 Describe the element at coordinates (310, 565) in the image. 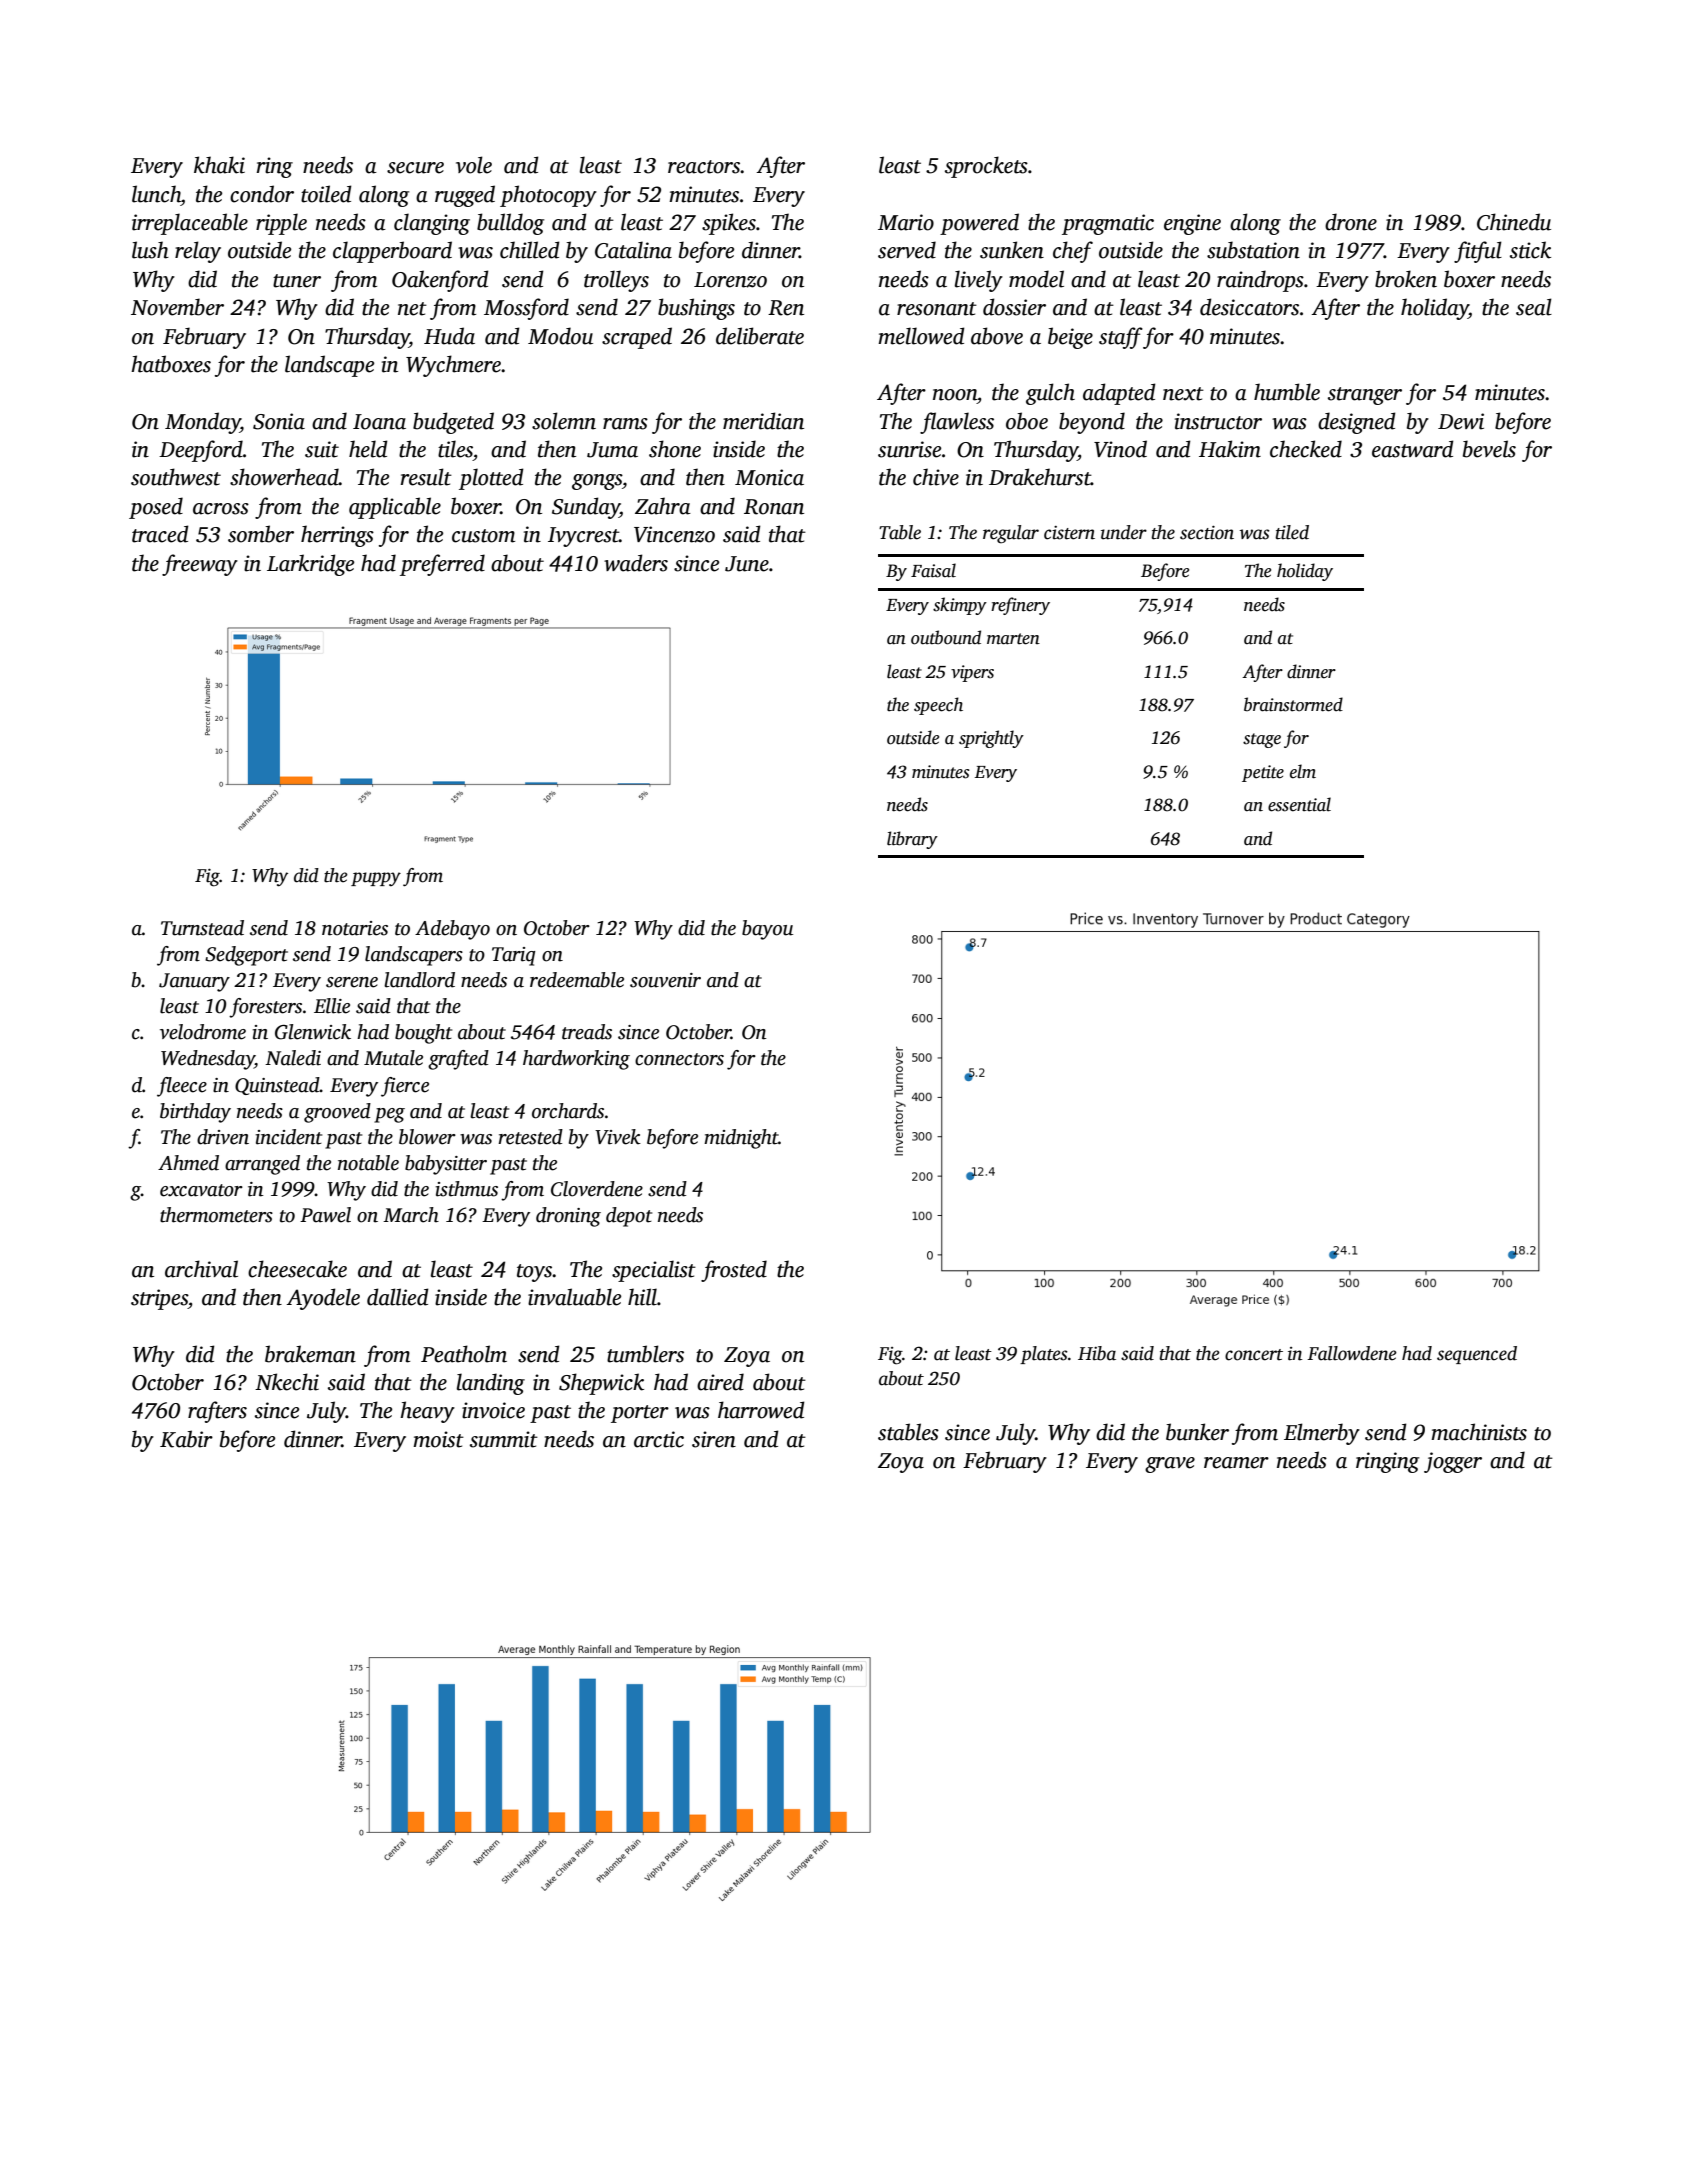

I see `Larkridge` at that location.
